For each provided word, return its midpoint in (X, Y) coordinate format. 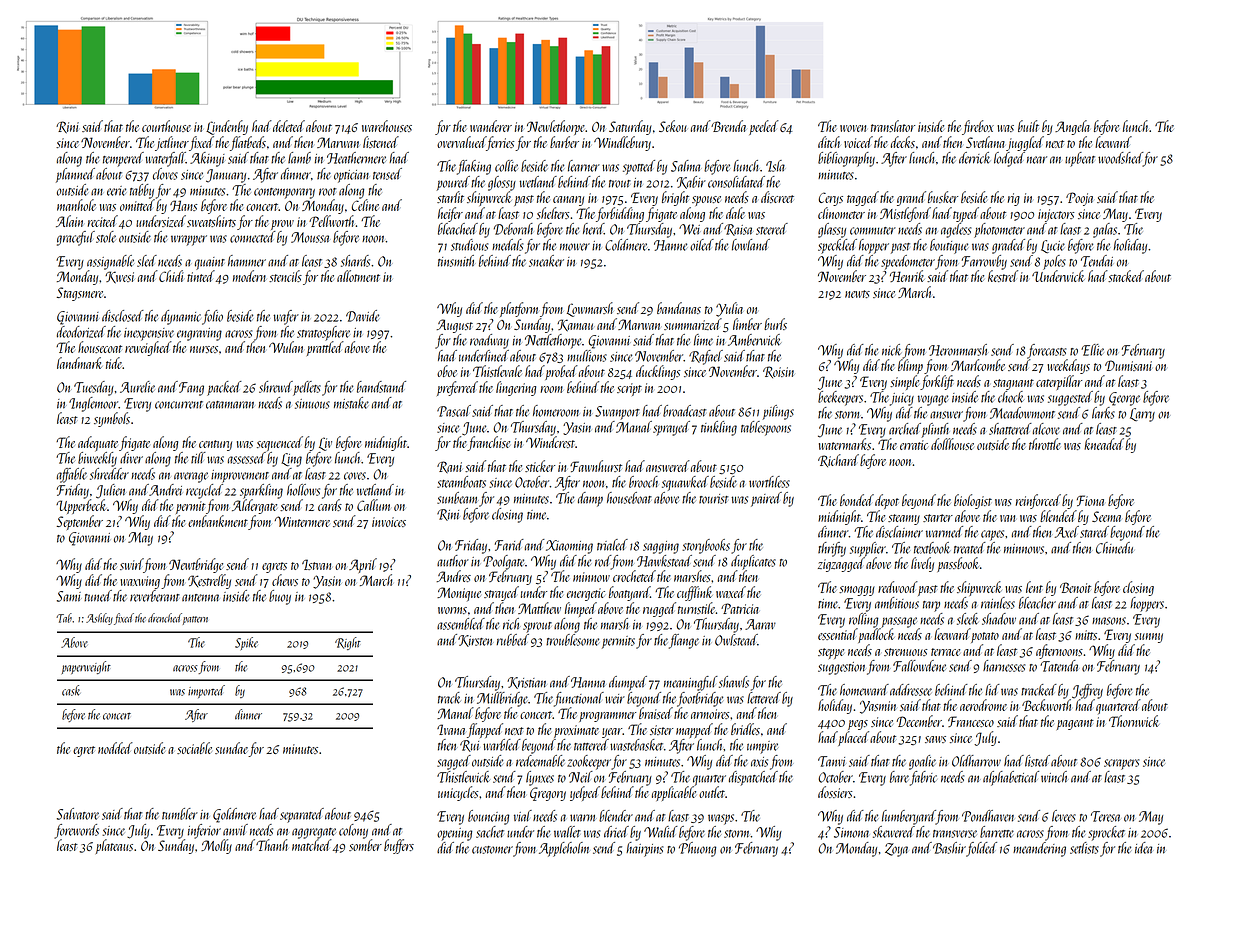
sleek (967, 619)
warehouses (387, 126)
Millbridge (502, 699)
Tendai (1097, 261)
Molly (216, 846)
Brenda (728, 126)
